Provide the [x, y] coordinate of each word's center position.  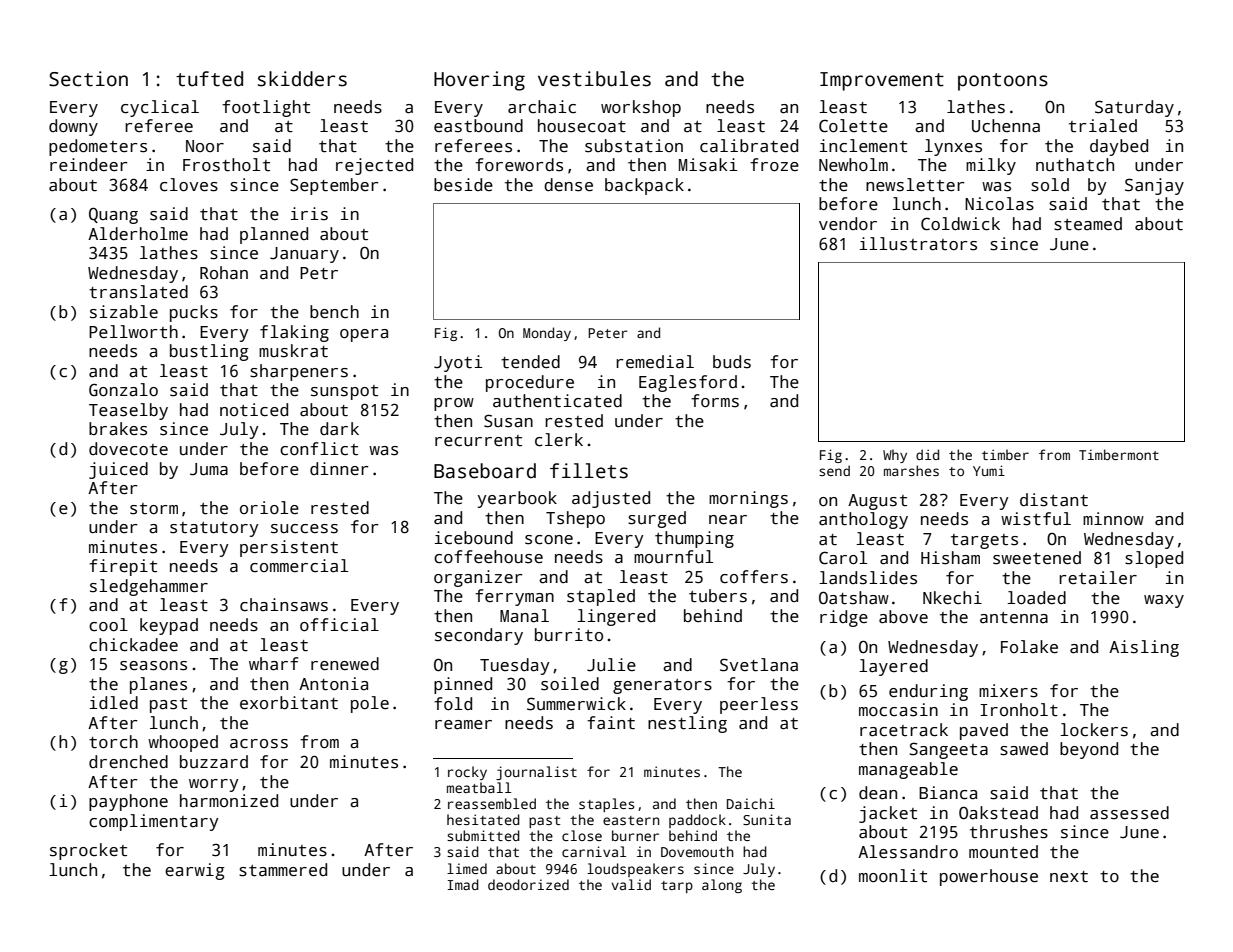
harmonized [229, 801]
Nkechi [952, 598]
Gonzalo [123, 390]
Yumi [989, 470]
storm [154, 509]
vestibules [594, 79]
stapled [601, 597]
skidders [302, 79]
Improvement [882, 81]
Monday [547, 334]
